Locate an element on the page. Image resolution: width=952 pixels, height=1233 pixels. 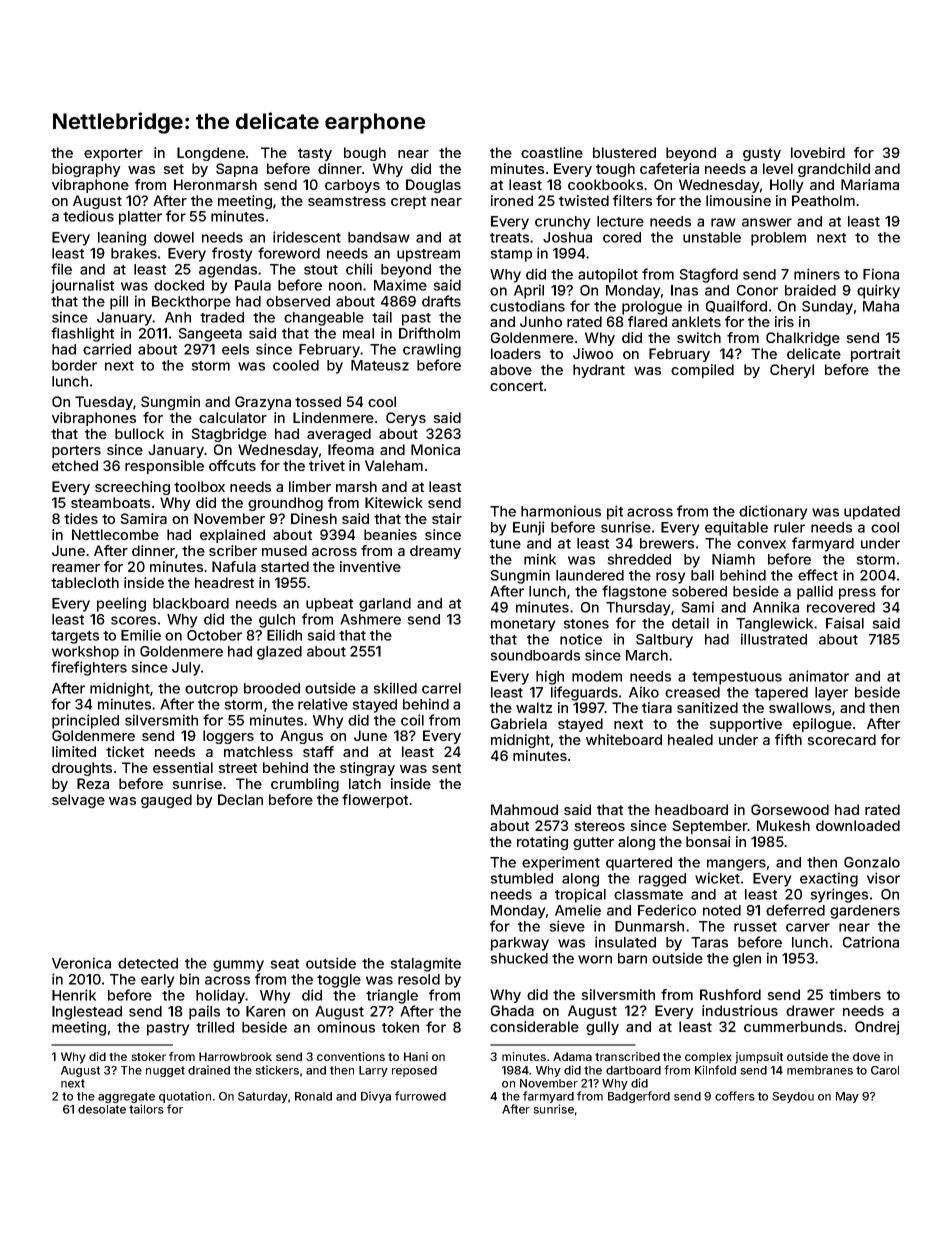
Stagford is located at coordinates (709, 275).
